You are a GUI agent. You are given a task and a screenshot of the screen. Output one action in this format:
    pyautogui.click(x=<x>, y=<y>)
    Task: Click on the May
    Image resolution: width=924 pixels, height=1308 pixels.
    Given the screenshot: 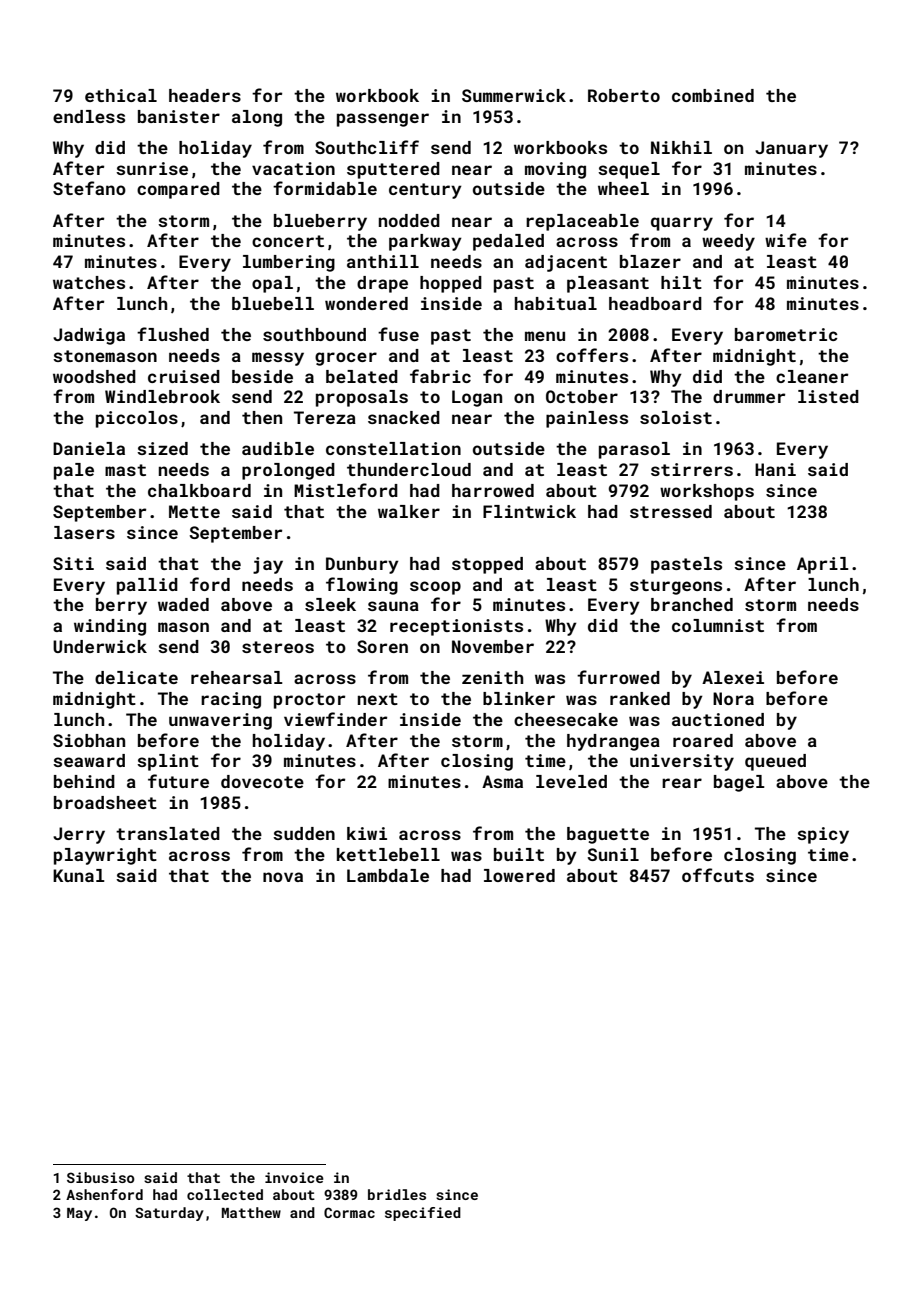 What is the action you would take?
    pyautogui.click(x=79, y=1214)
